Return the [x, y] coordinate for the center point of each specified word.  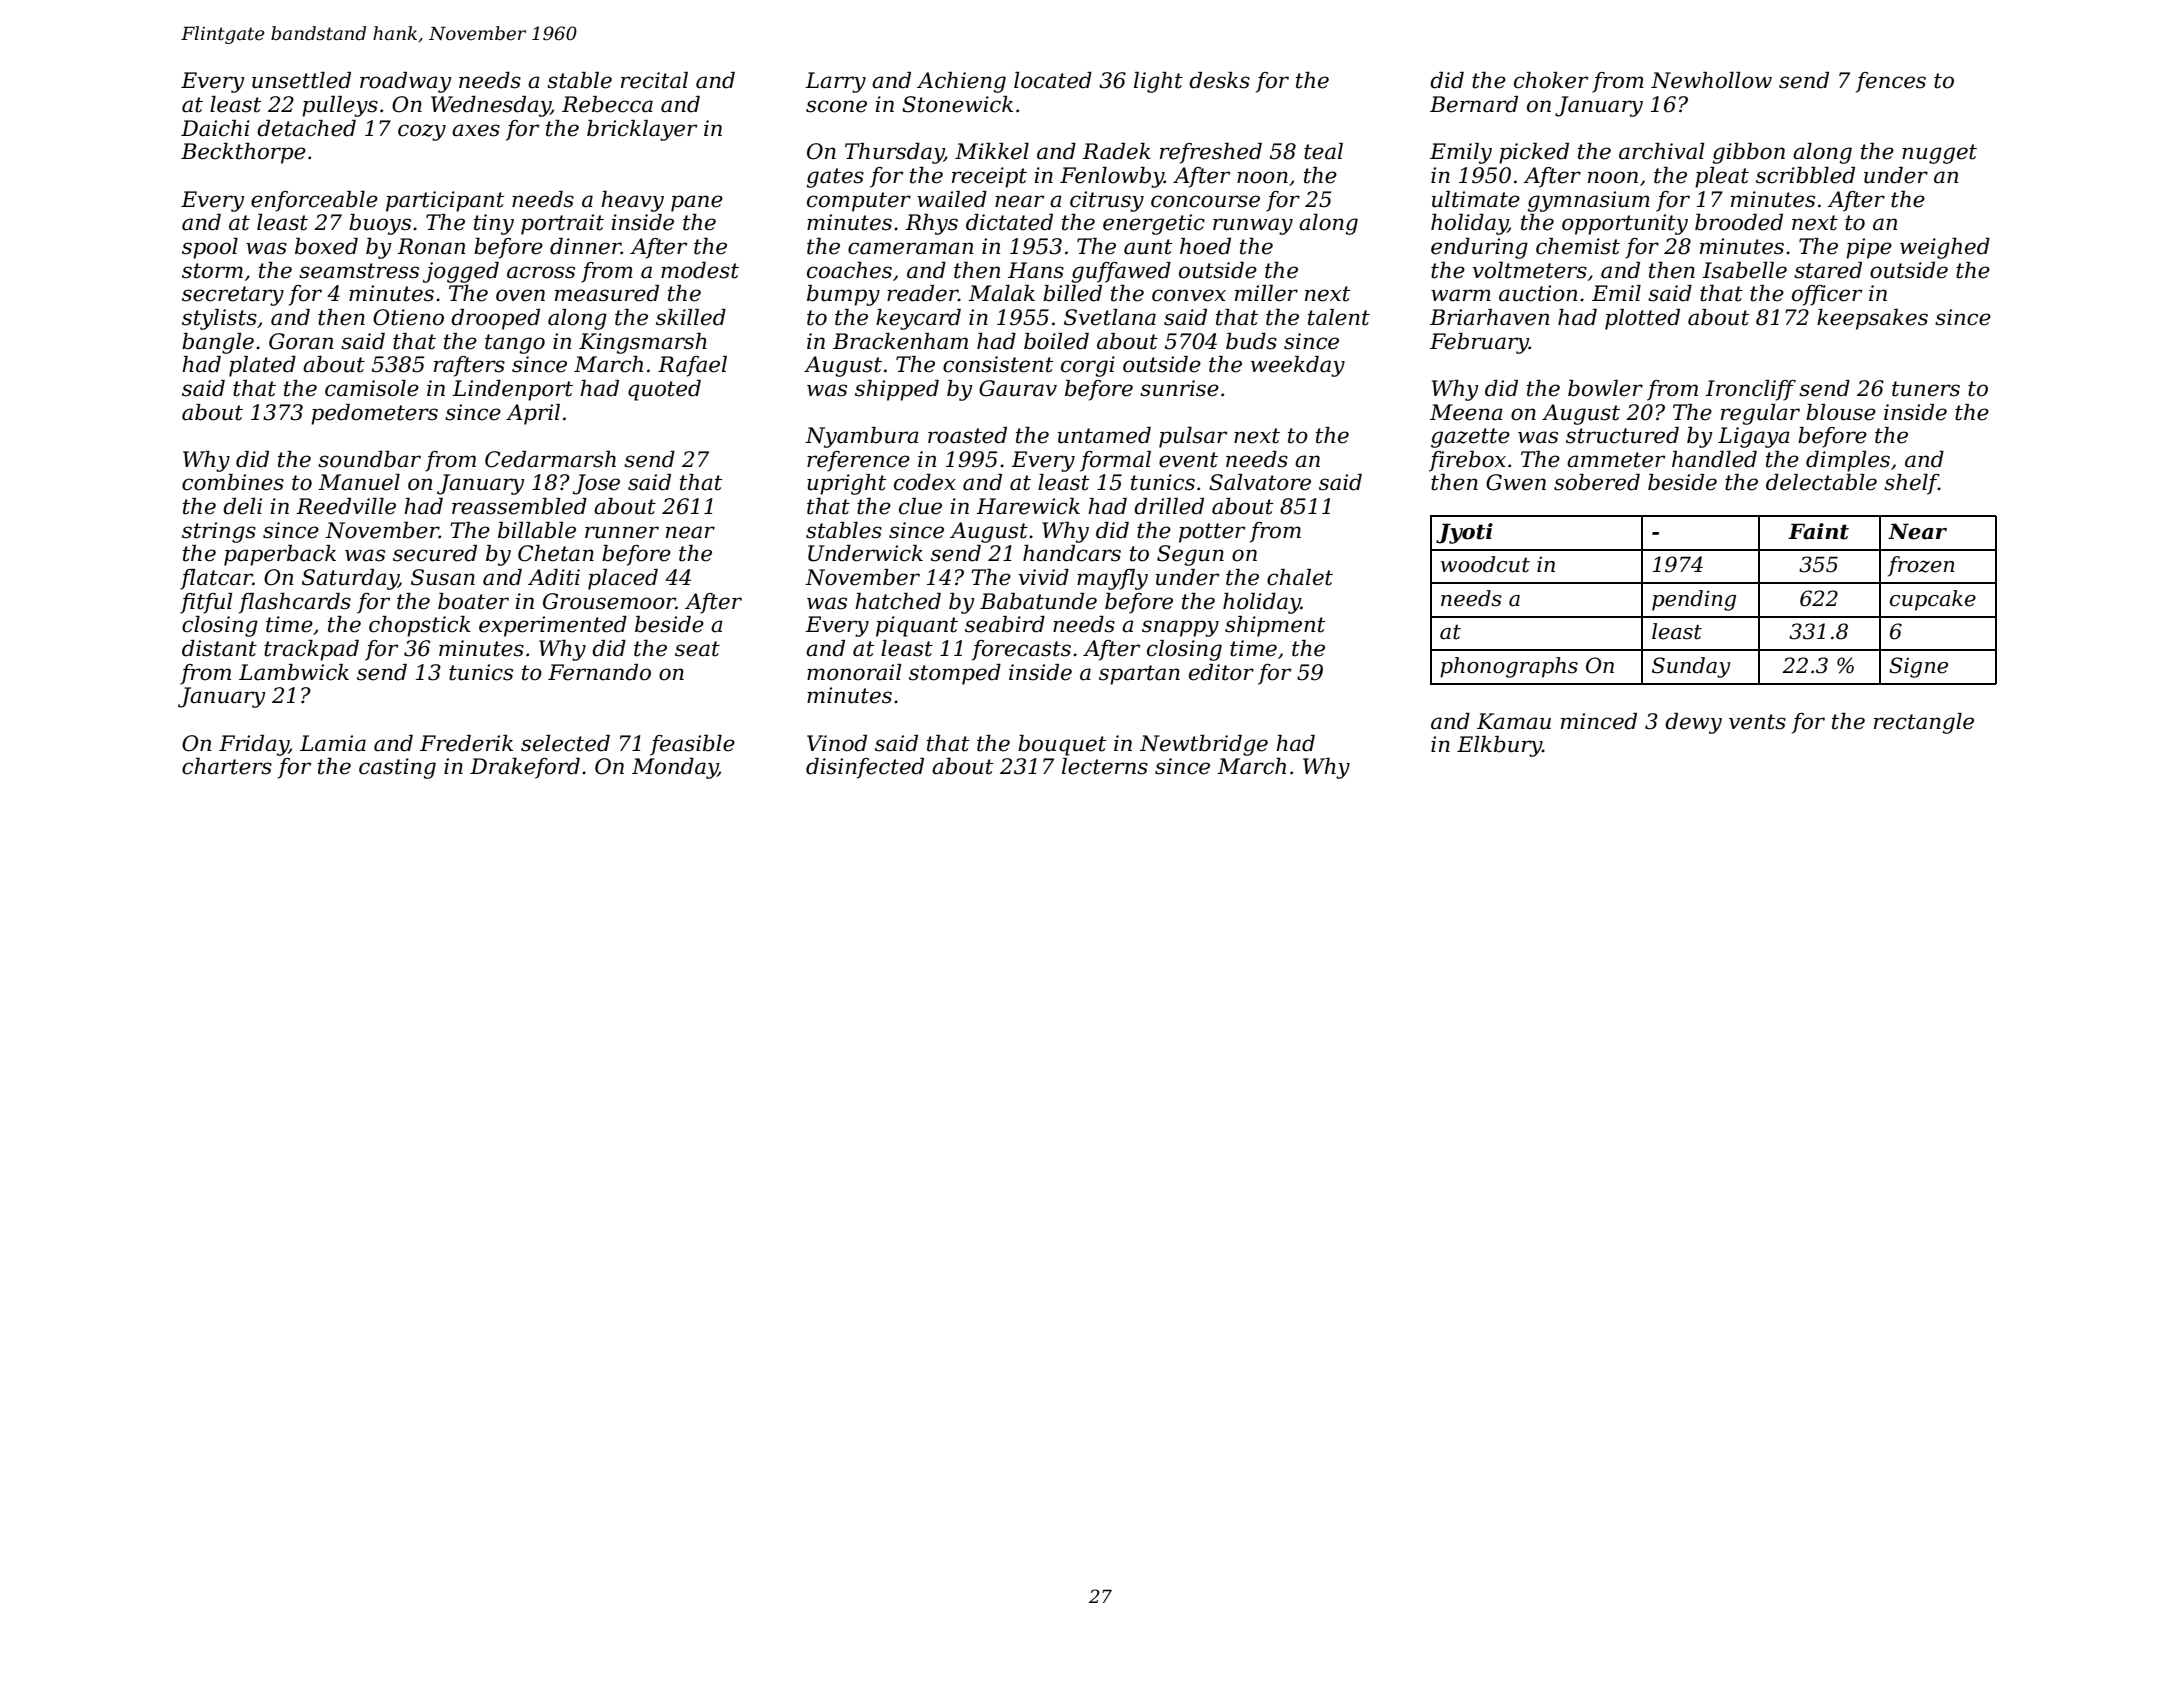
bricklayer [642, 130]
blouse [1841, 412]
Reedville [346, 506]
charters [227, 766]
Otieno [408, 317]
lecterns [1105, 766]
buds [1251, 341]
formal [1115, 461]
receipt [989, 177]
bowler [1605, 388]
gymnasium [1588, 201]
